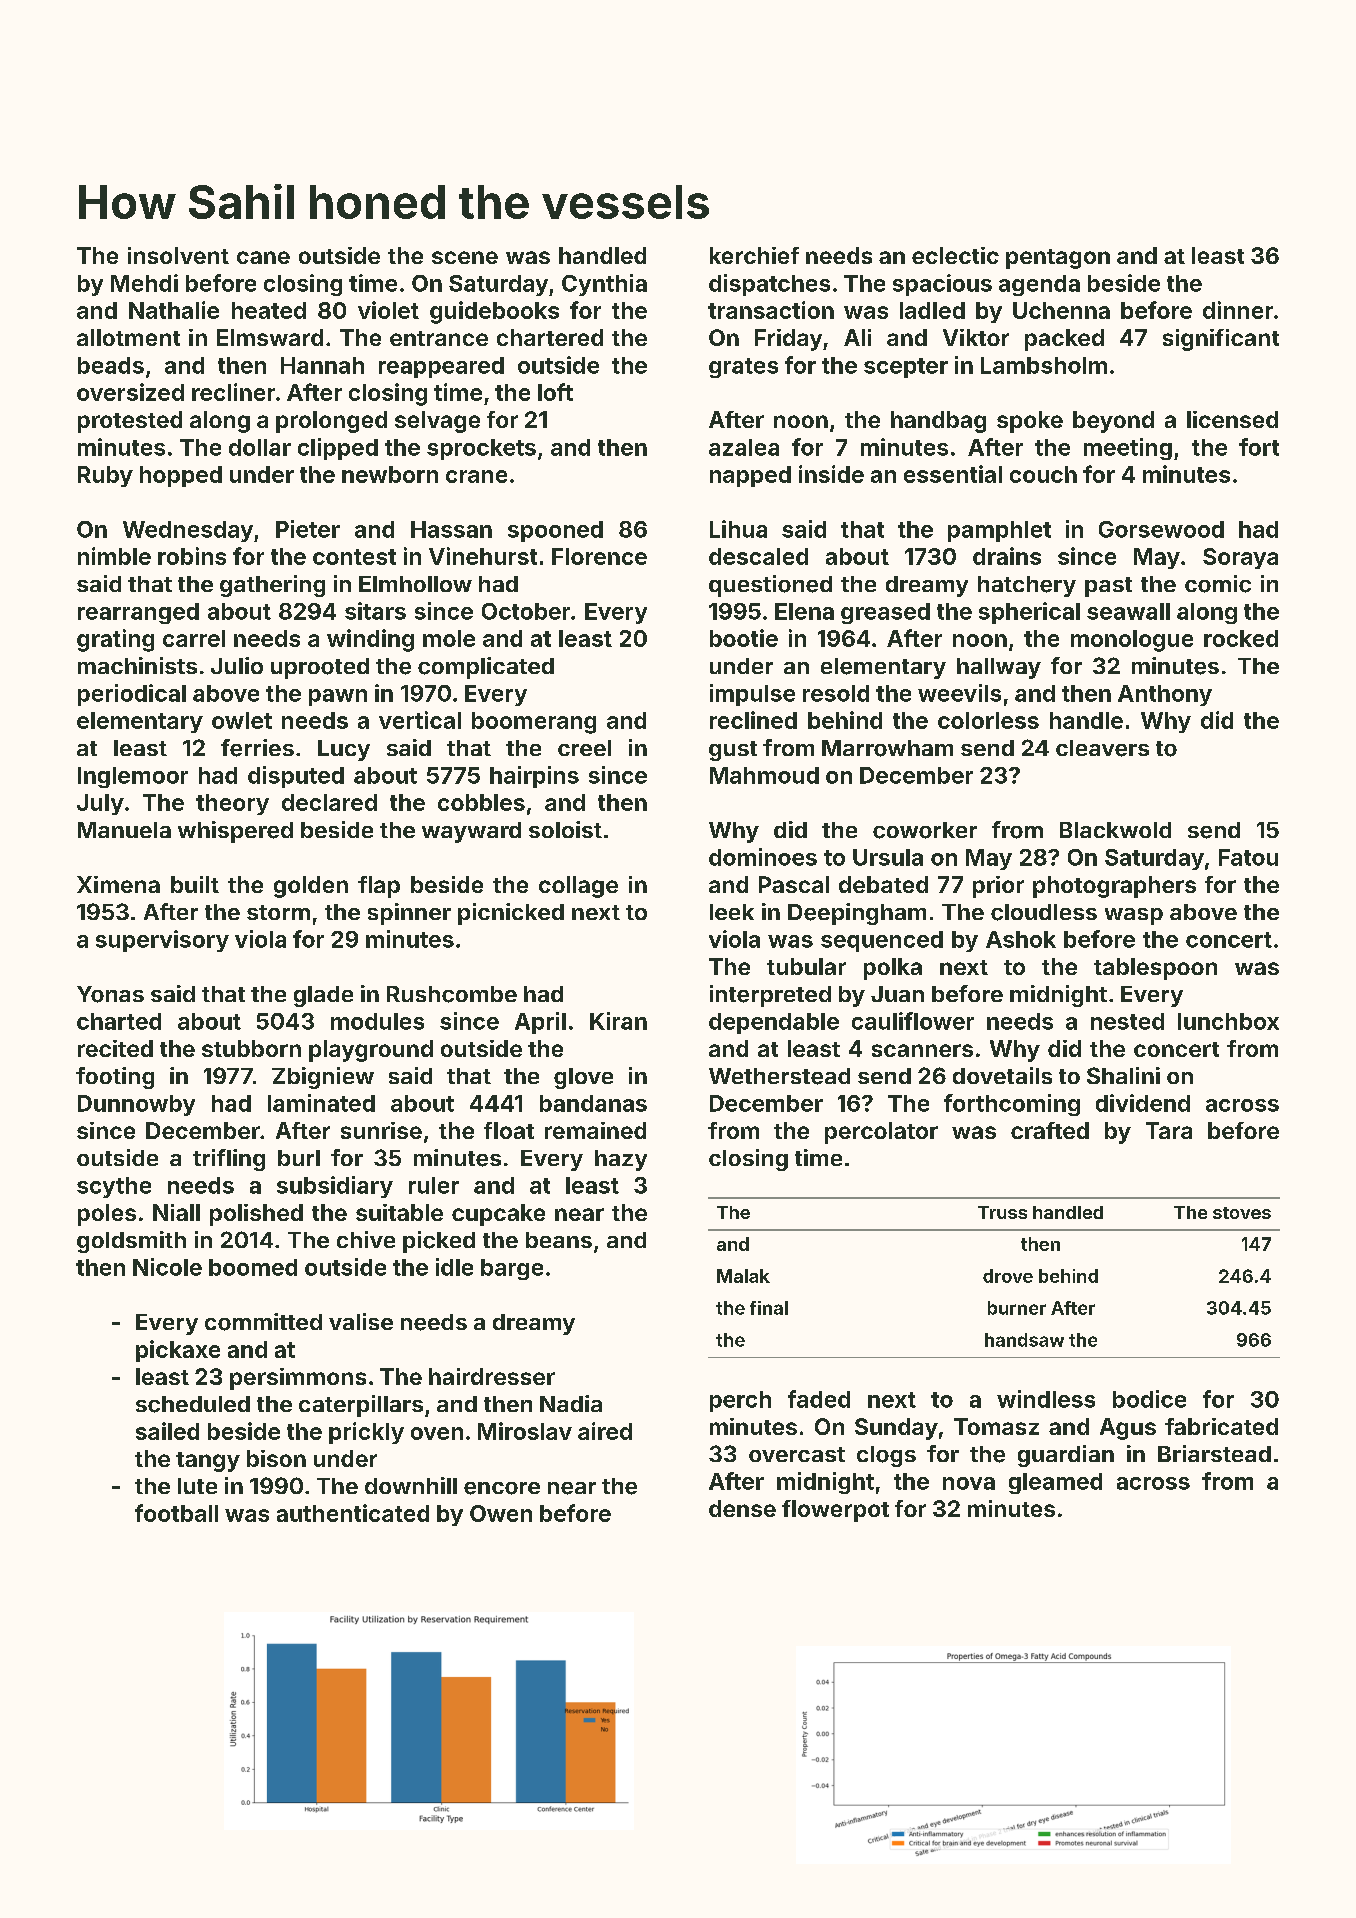  What do you see at coordinates (1002, 1212) in the page?
I see `Truss` at bounding box center [1002, 1212].
